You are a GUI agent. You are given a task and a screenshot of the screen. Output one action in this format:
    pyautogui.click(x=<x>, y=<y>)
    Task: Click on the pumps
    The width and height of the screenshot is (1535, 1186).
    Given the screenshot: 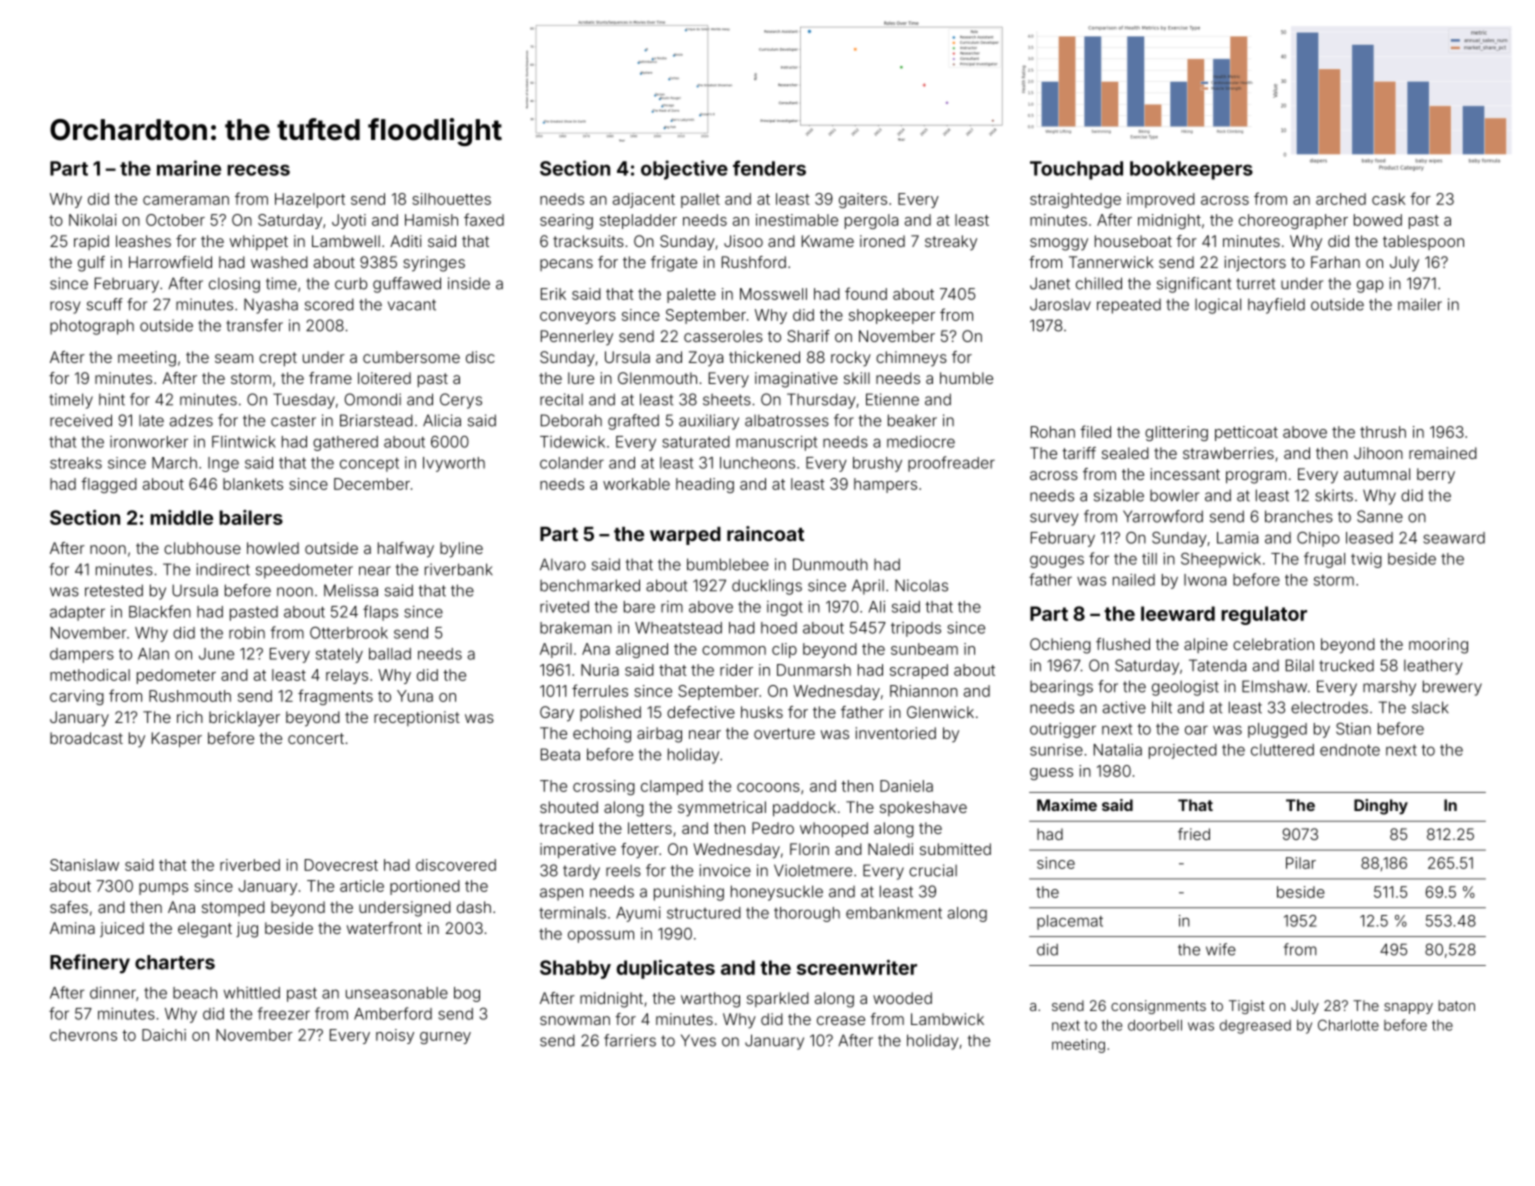 What is the action you would take?
    pyautogui.click(x=163, y=889)
